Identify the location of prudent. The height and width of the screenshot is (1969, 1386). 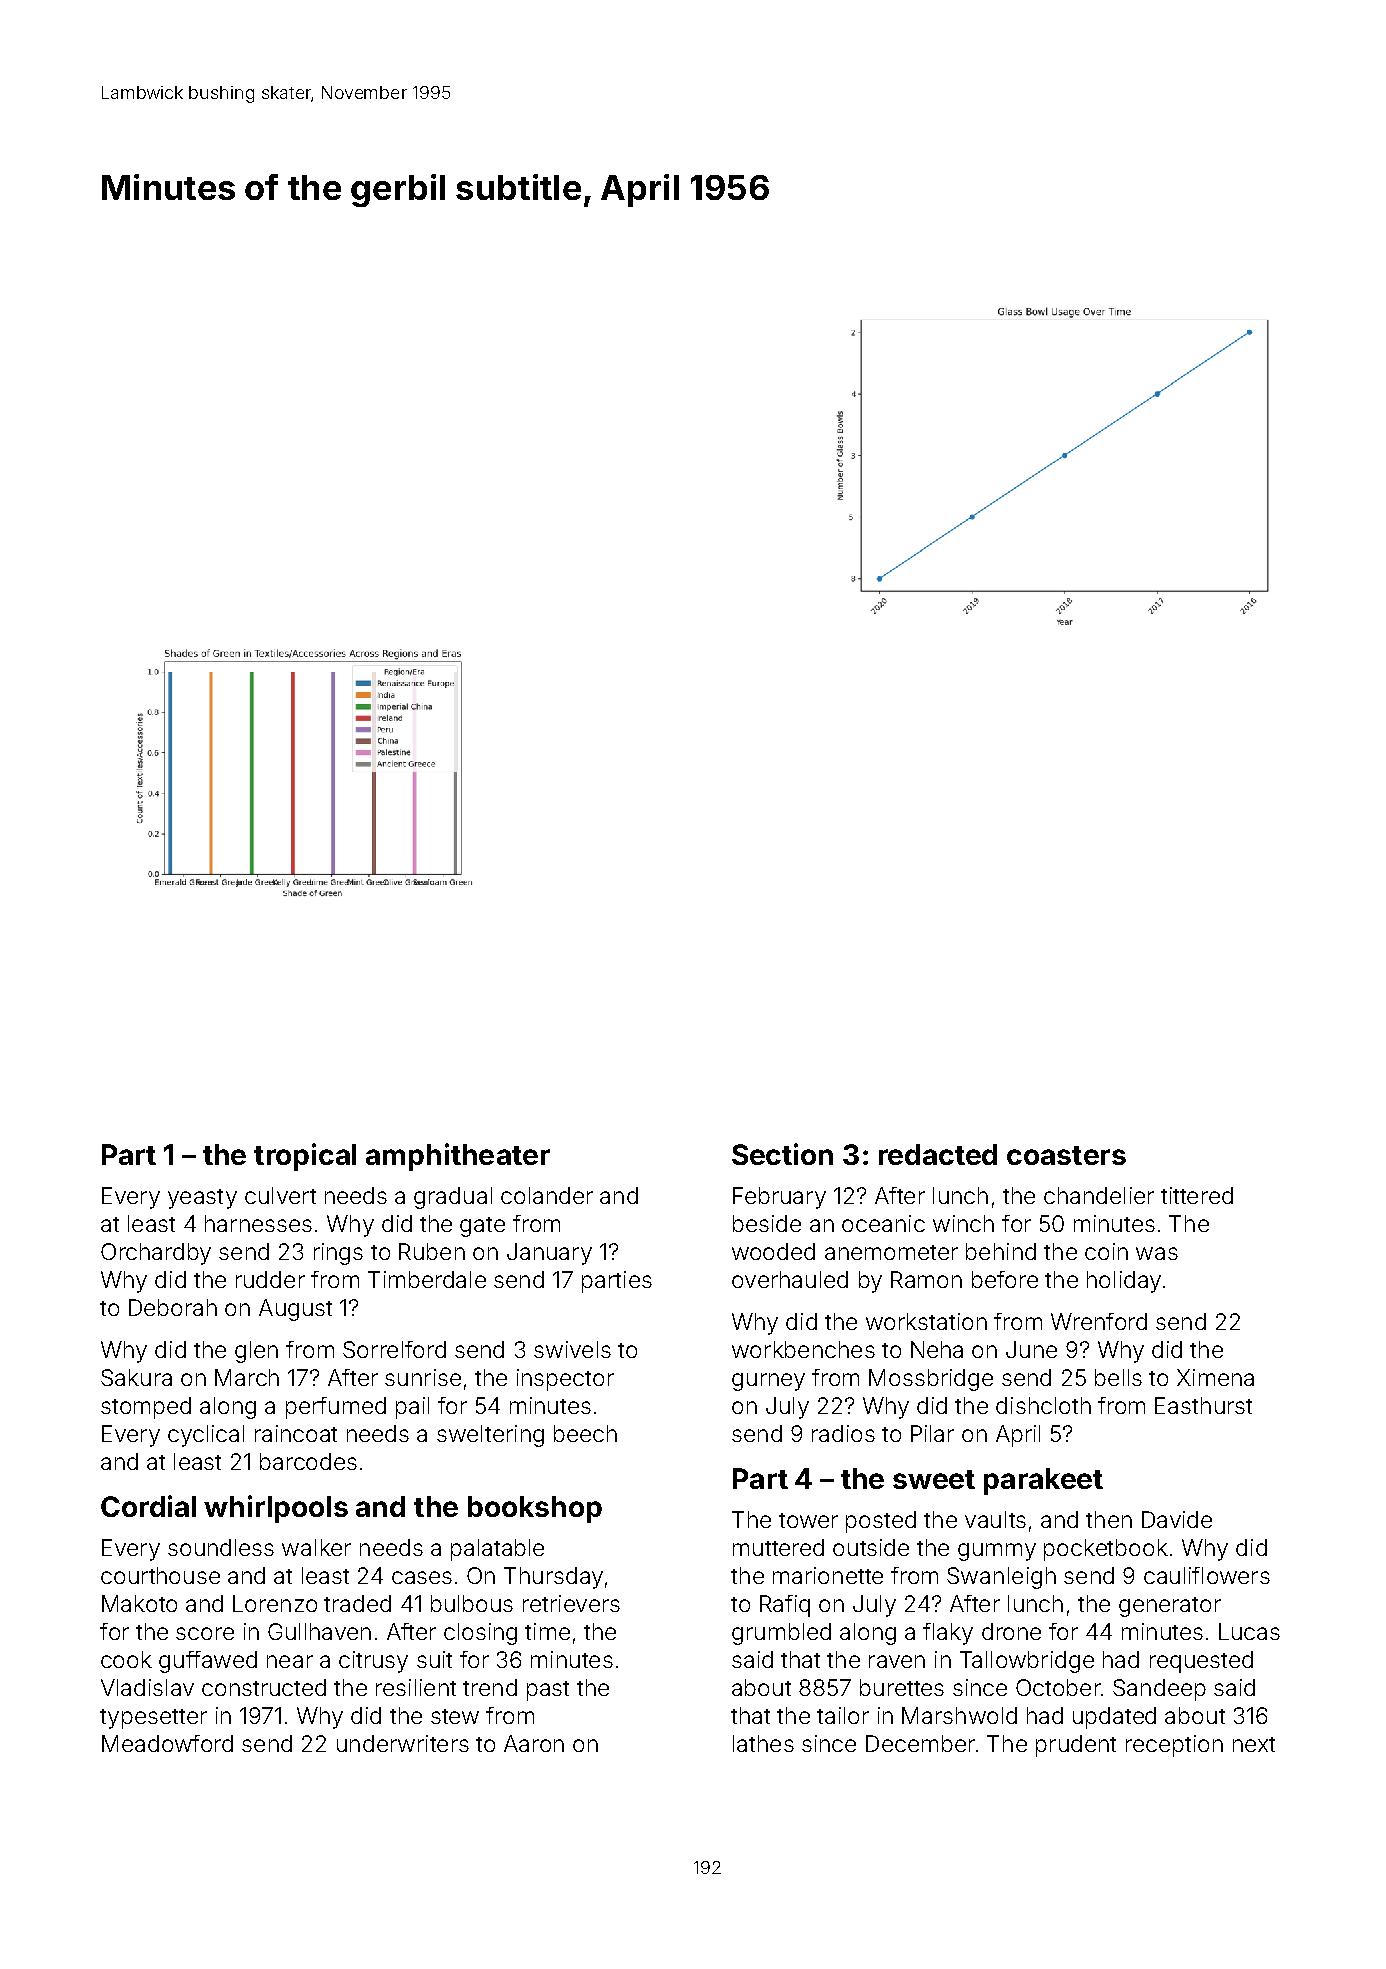
(1076, 1746).
